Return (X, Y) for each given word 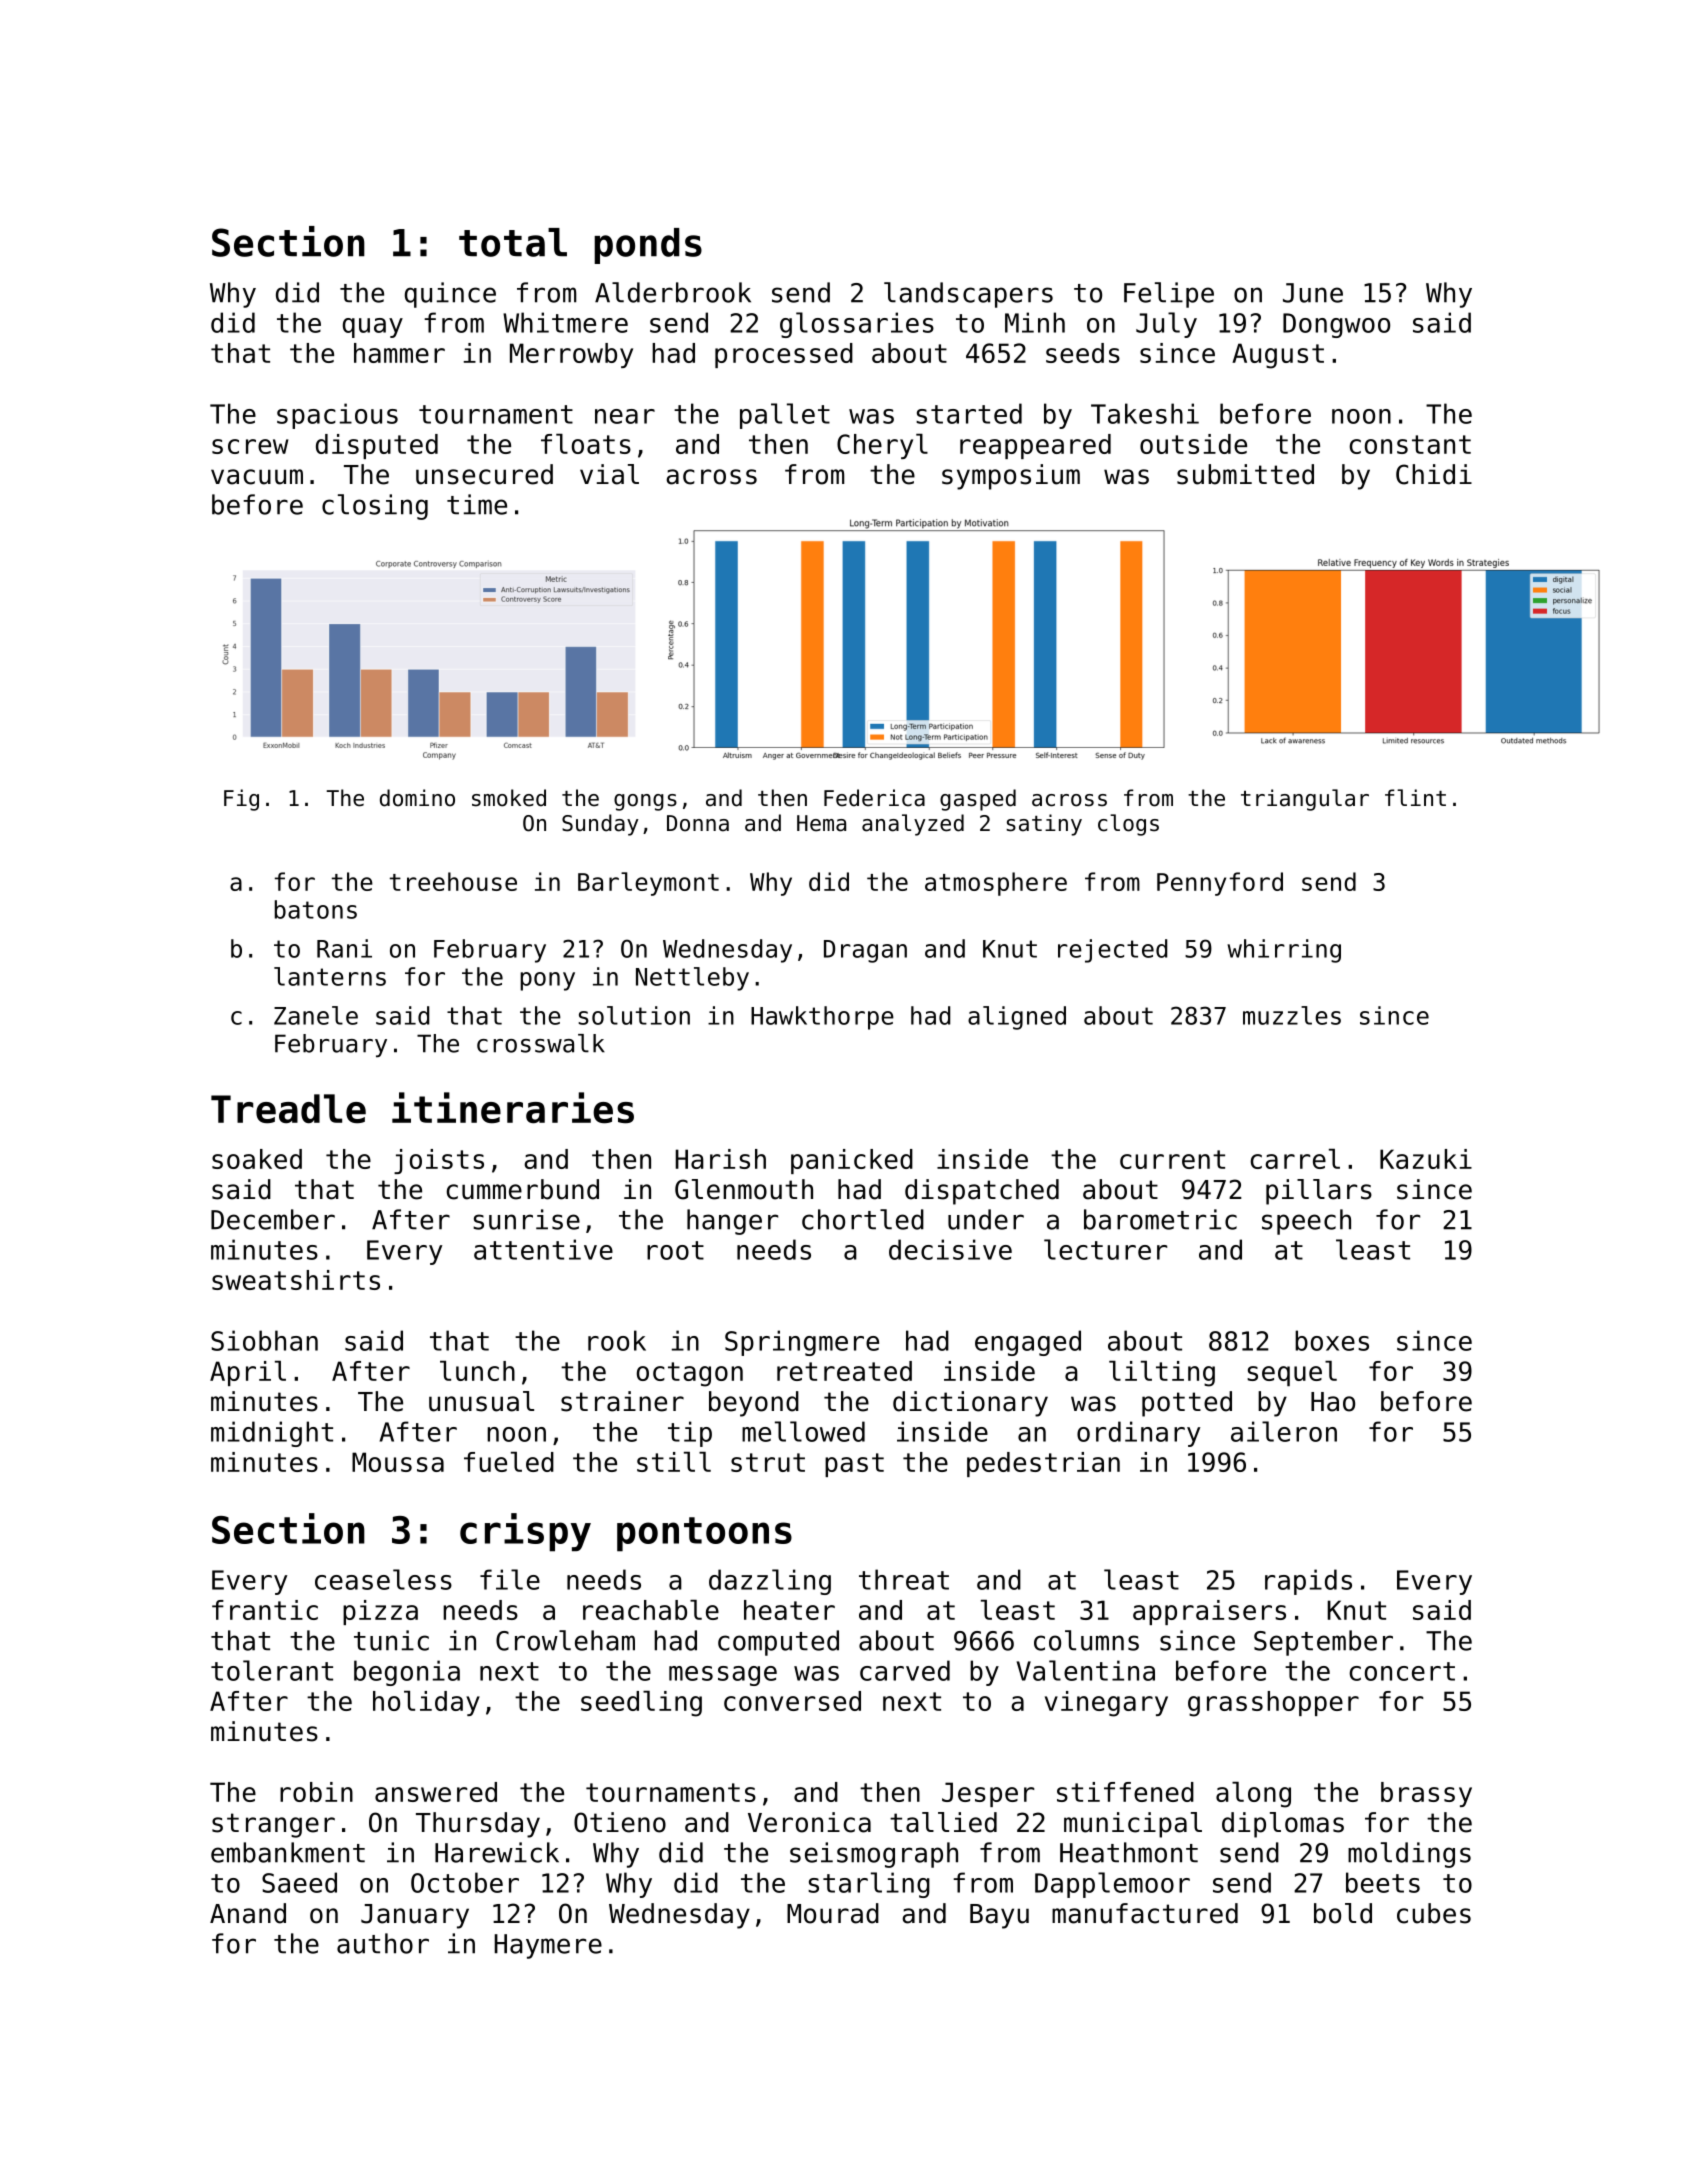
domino (417, 798)
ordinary (1138, 1434)
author (383, 1943)
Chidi (1434, 474)
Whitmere (565, 322)
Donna (698, 823)
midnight (272, 1434)
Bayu (999, 1916)
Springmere (802, 1343)
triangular (1305, 800)
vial (609, 474)
